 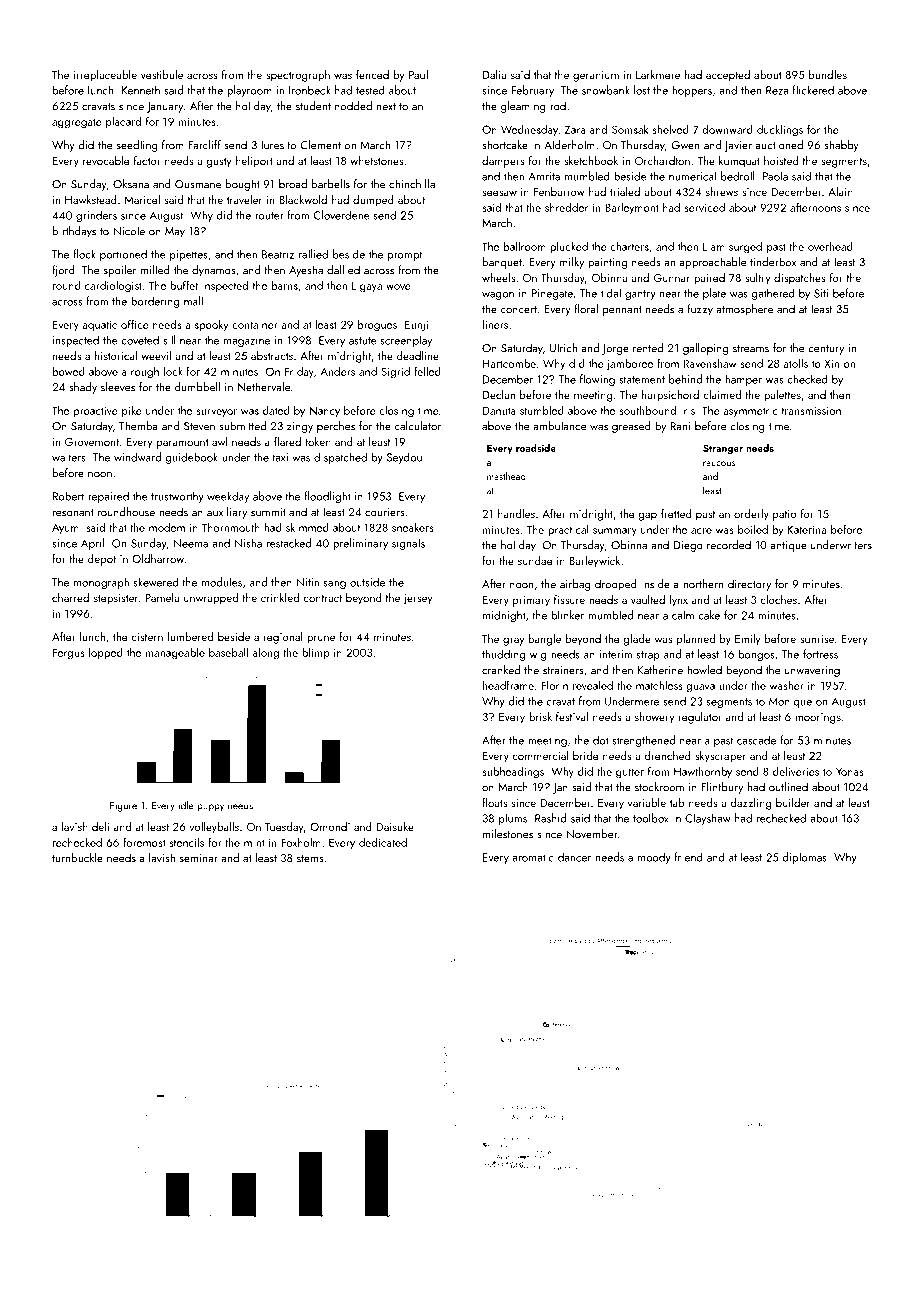 What do you see at coordinates (513, 641) in the page?
I see `gray` at bounding box center [513, 641].
